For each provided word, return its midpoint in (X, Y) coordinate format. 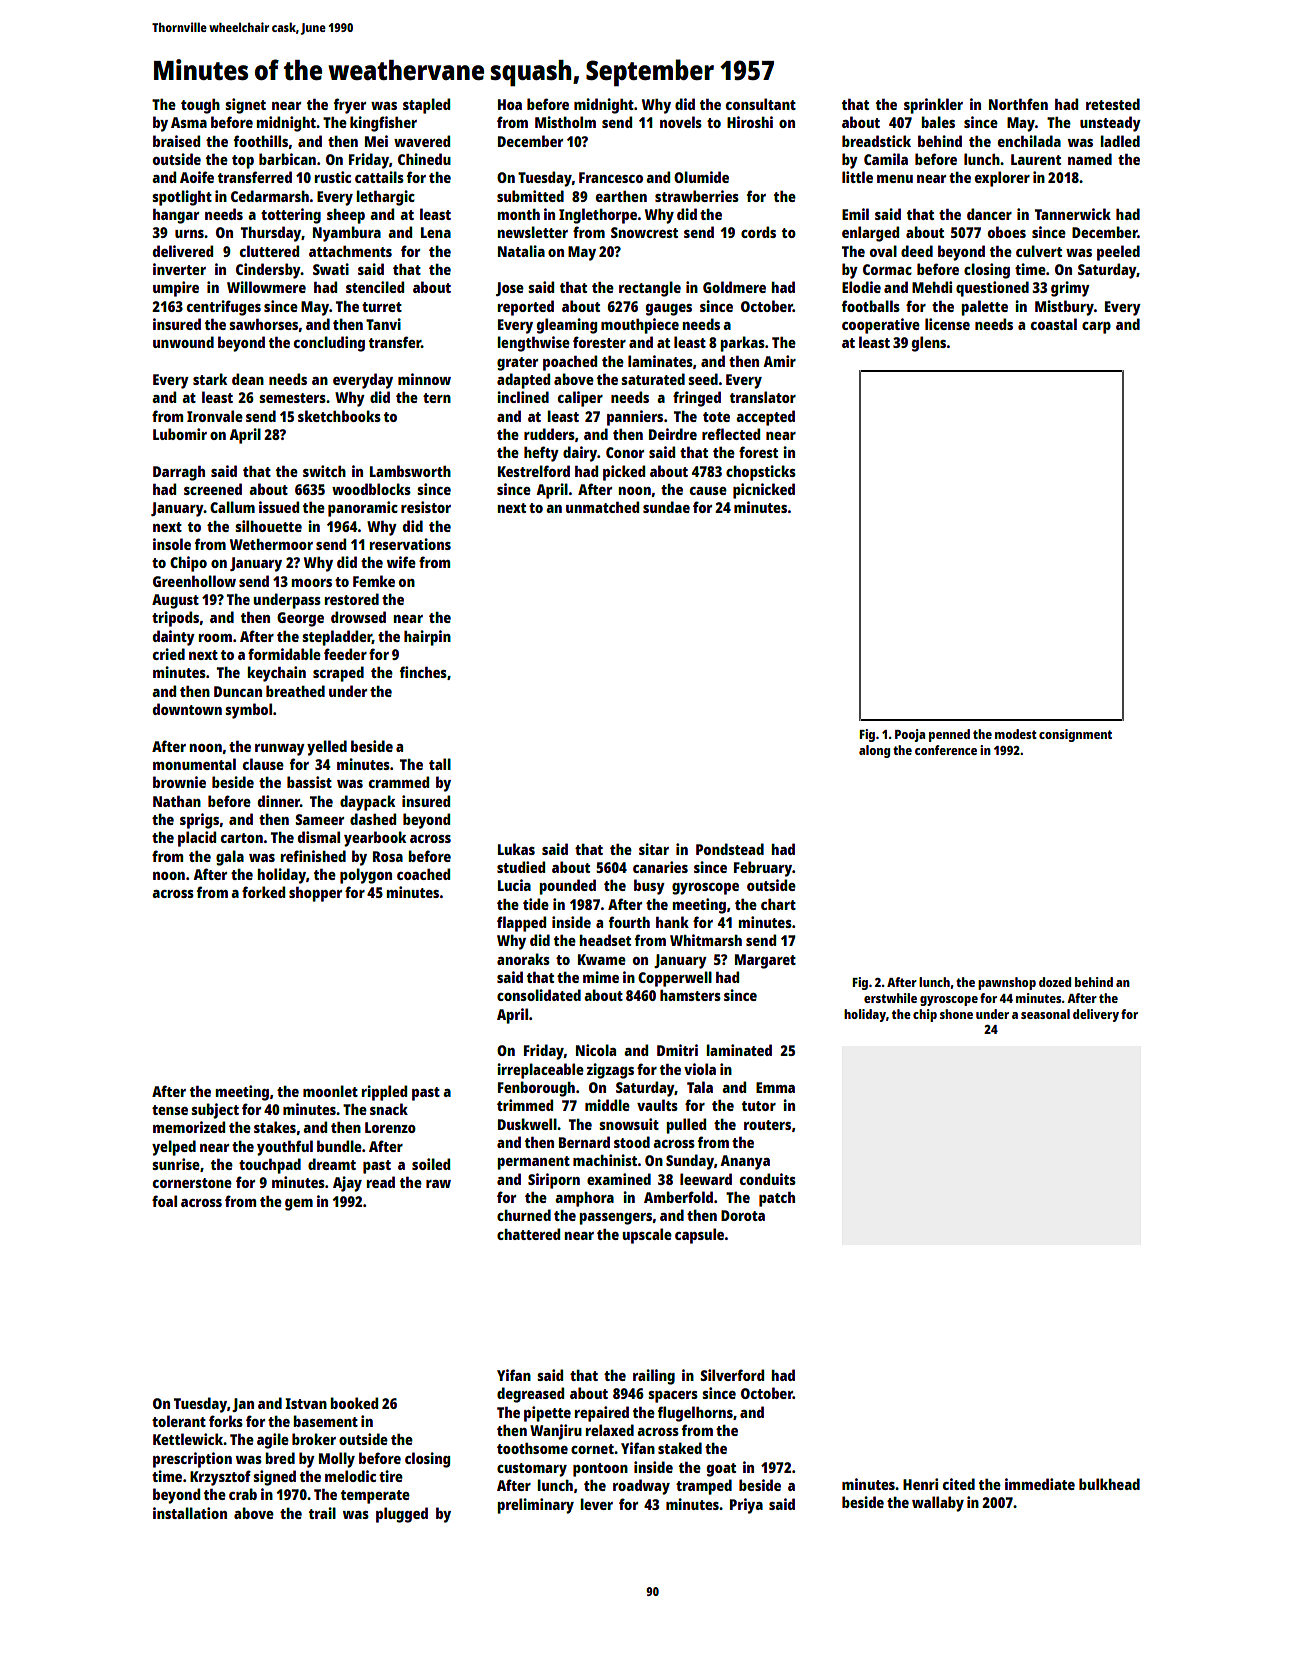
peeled (1118, 253)
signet (245, 106)
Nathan (177, 801)
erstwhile (890, 998)
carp (1096, 328)
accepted (765, 418)
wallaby (938, 1504)
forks (226, 1421)
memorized (189, 1127)
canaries (660, 867)
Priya (746, 1506)
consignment (1075, 735)
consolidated (539, 995)
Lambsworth (410, 471)
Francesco (611, 177)
